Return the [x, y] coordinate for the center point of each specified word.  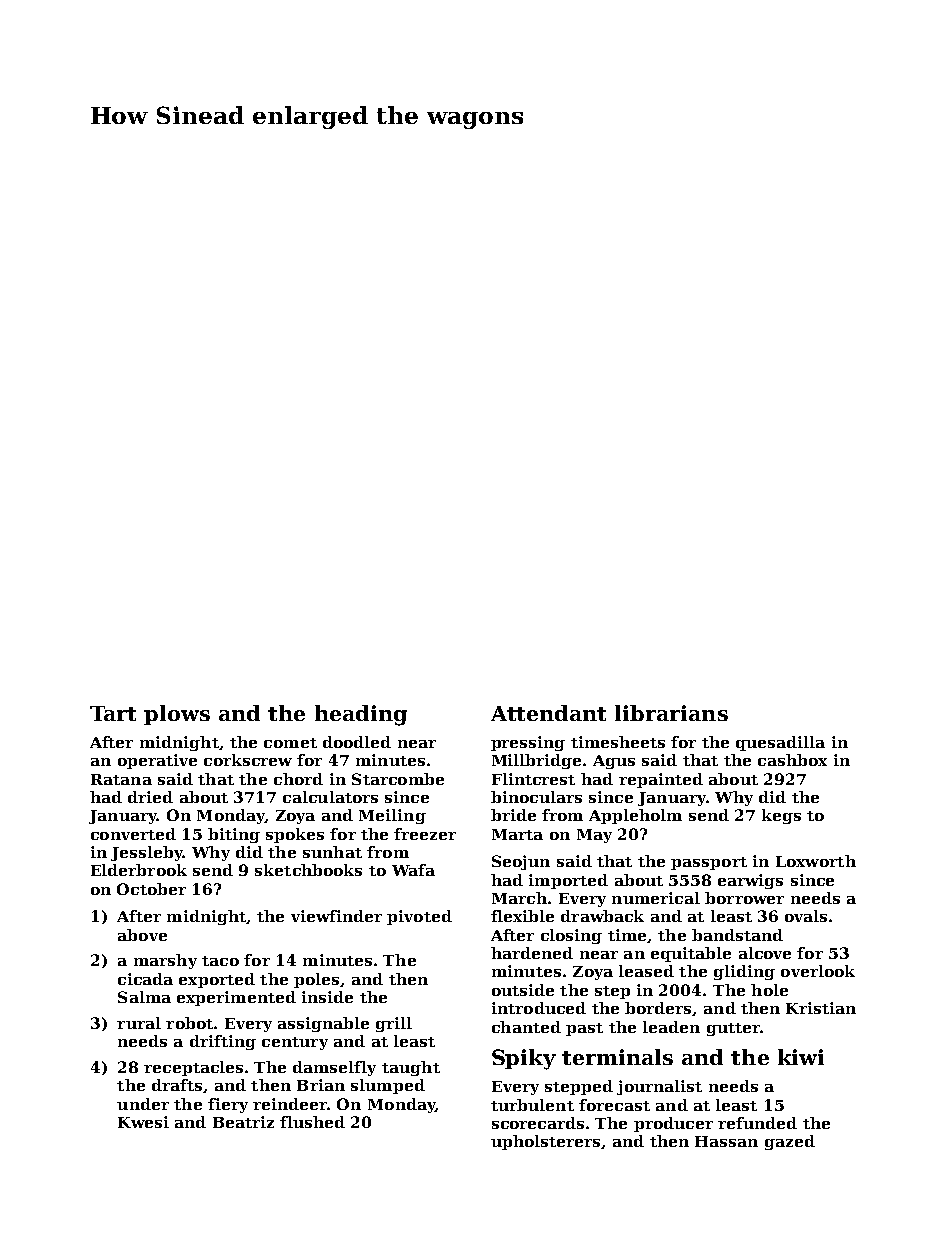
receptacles [193, 1068]
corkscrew [248, 760]
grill [394, 1024]
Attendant [548, 713]
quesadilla [780, 743]
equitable [691, 954]
